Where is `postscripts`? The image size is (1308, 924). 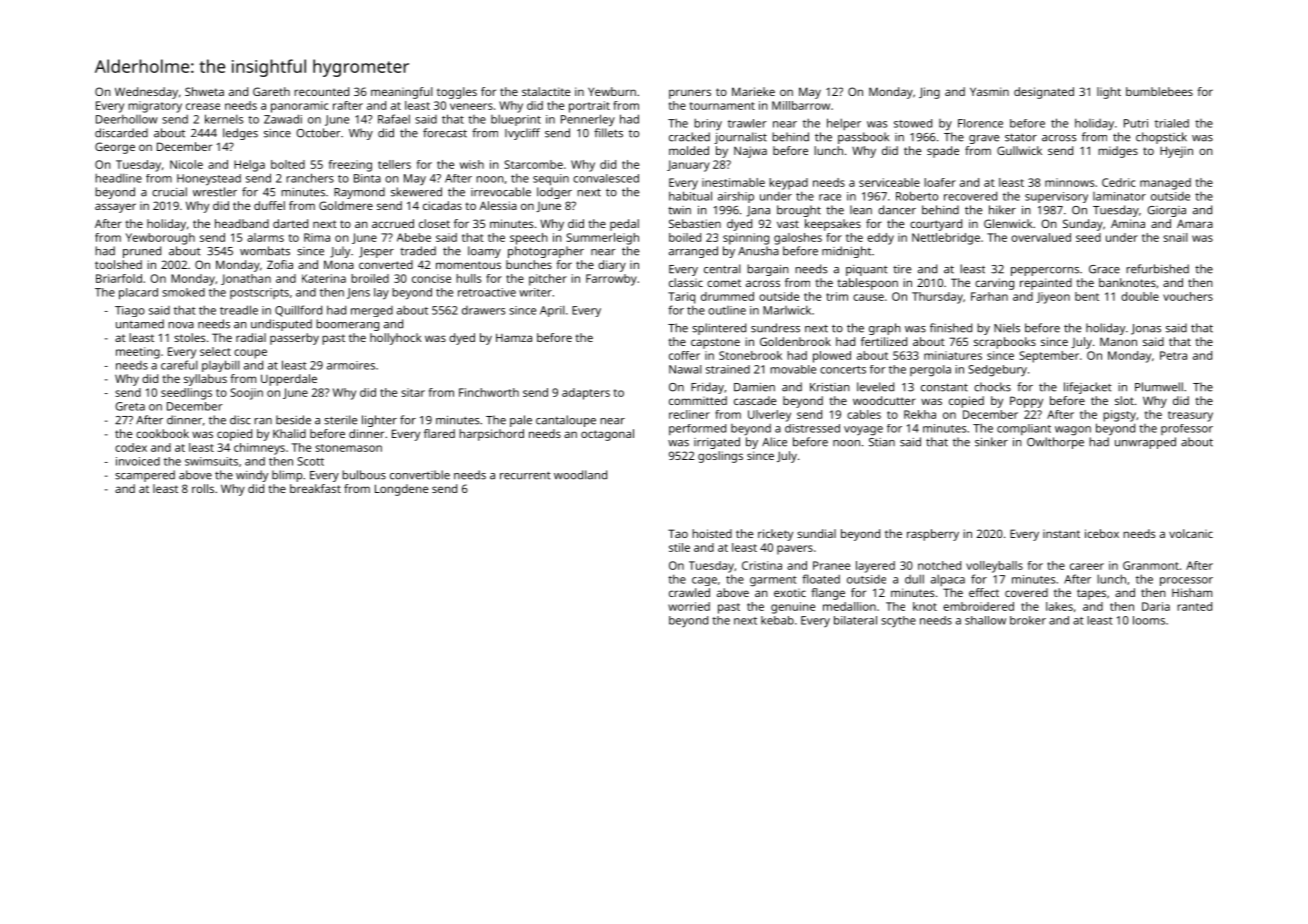 postscripts is located at coordinates (259, 293).
